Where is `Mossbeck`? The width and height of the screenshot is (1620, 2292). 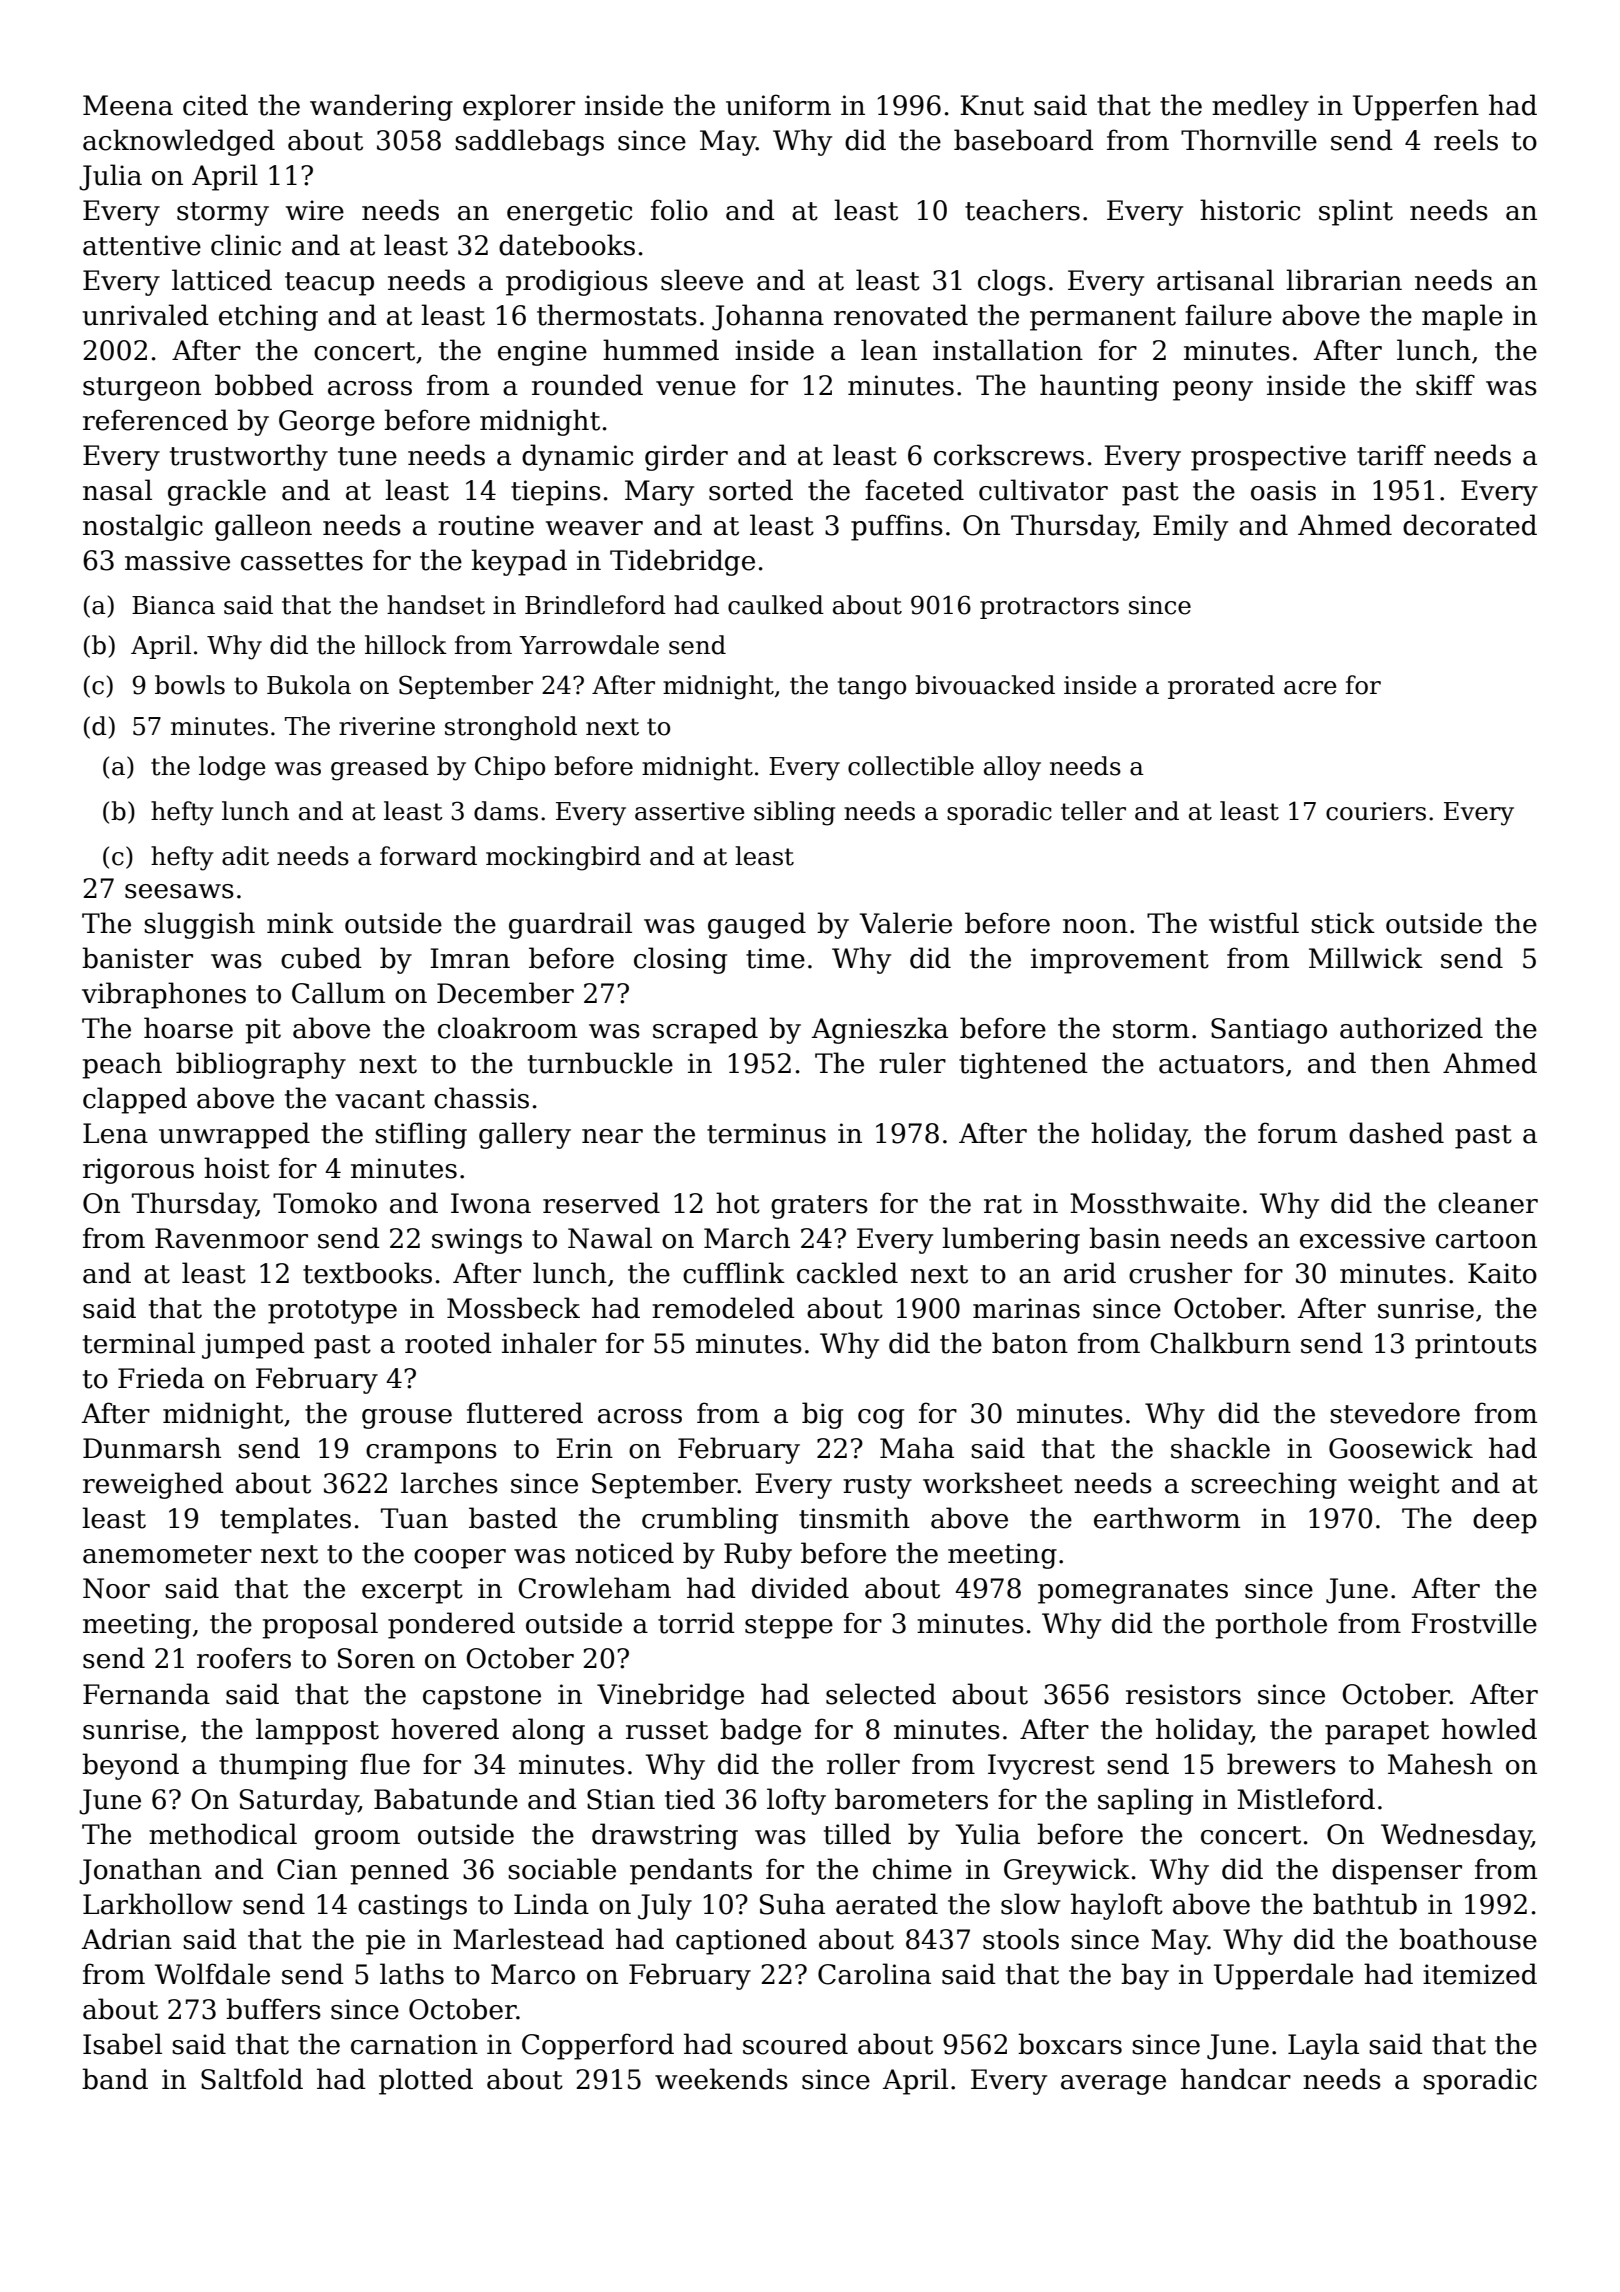
Mossbeck is located at coordinates (513, 1308).
